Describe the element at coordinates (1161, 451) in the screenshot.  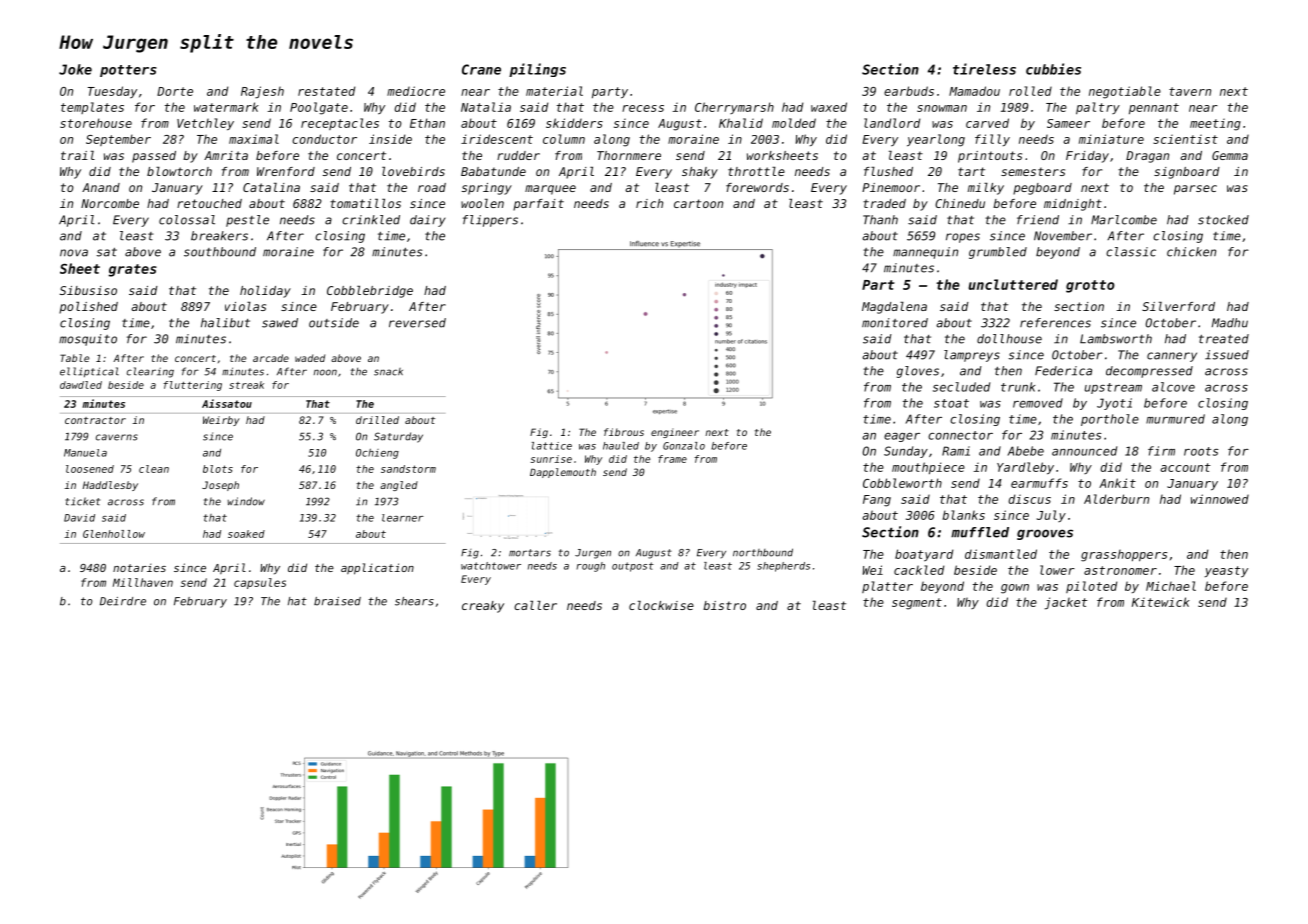
I see `firm` at that location.
